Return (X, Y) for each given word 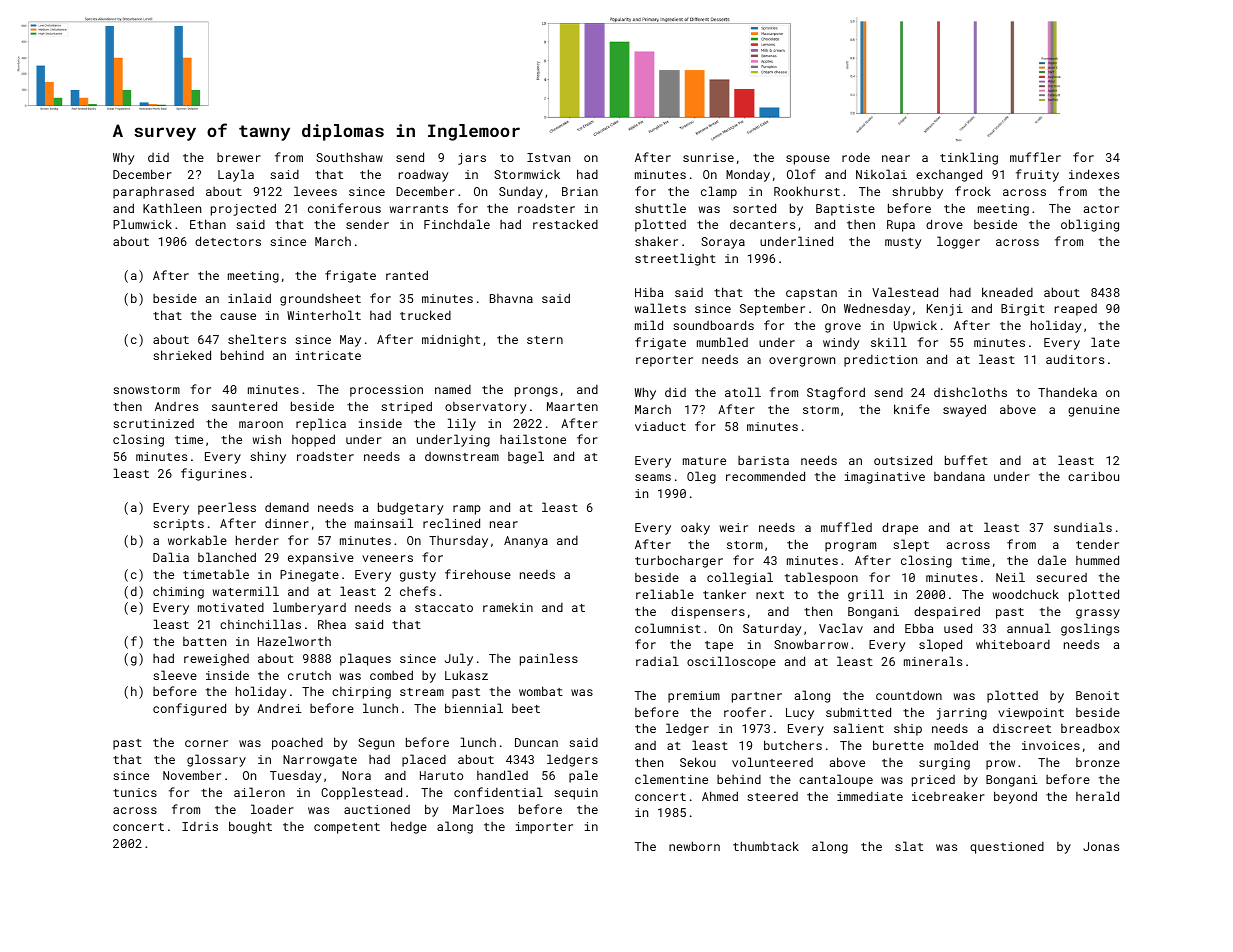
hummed (1097, 560)
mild (649, 325)
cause (238, 316)
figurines (213, 474)
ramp (467, 510)
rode (856, 157)
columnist (668, 628)
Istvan (548, 157)
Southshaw (349, 157)
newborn (694, 846)
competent (347, 828)
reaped (1076, 310)
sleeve (175, 675)
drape (900, 528)
